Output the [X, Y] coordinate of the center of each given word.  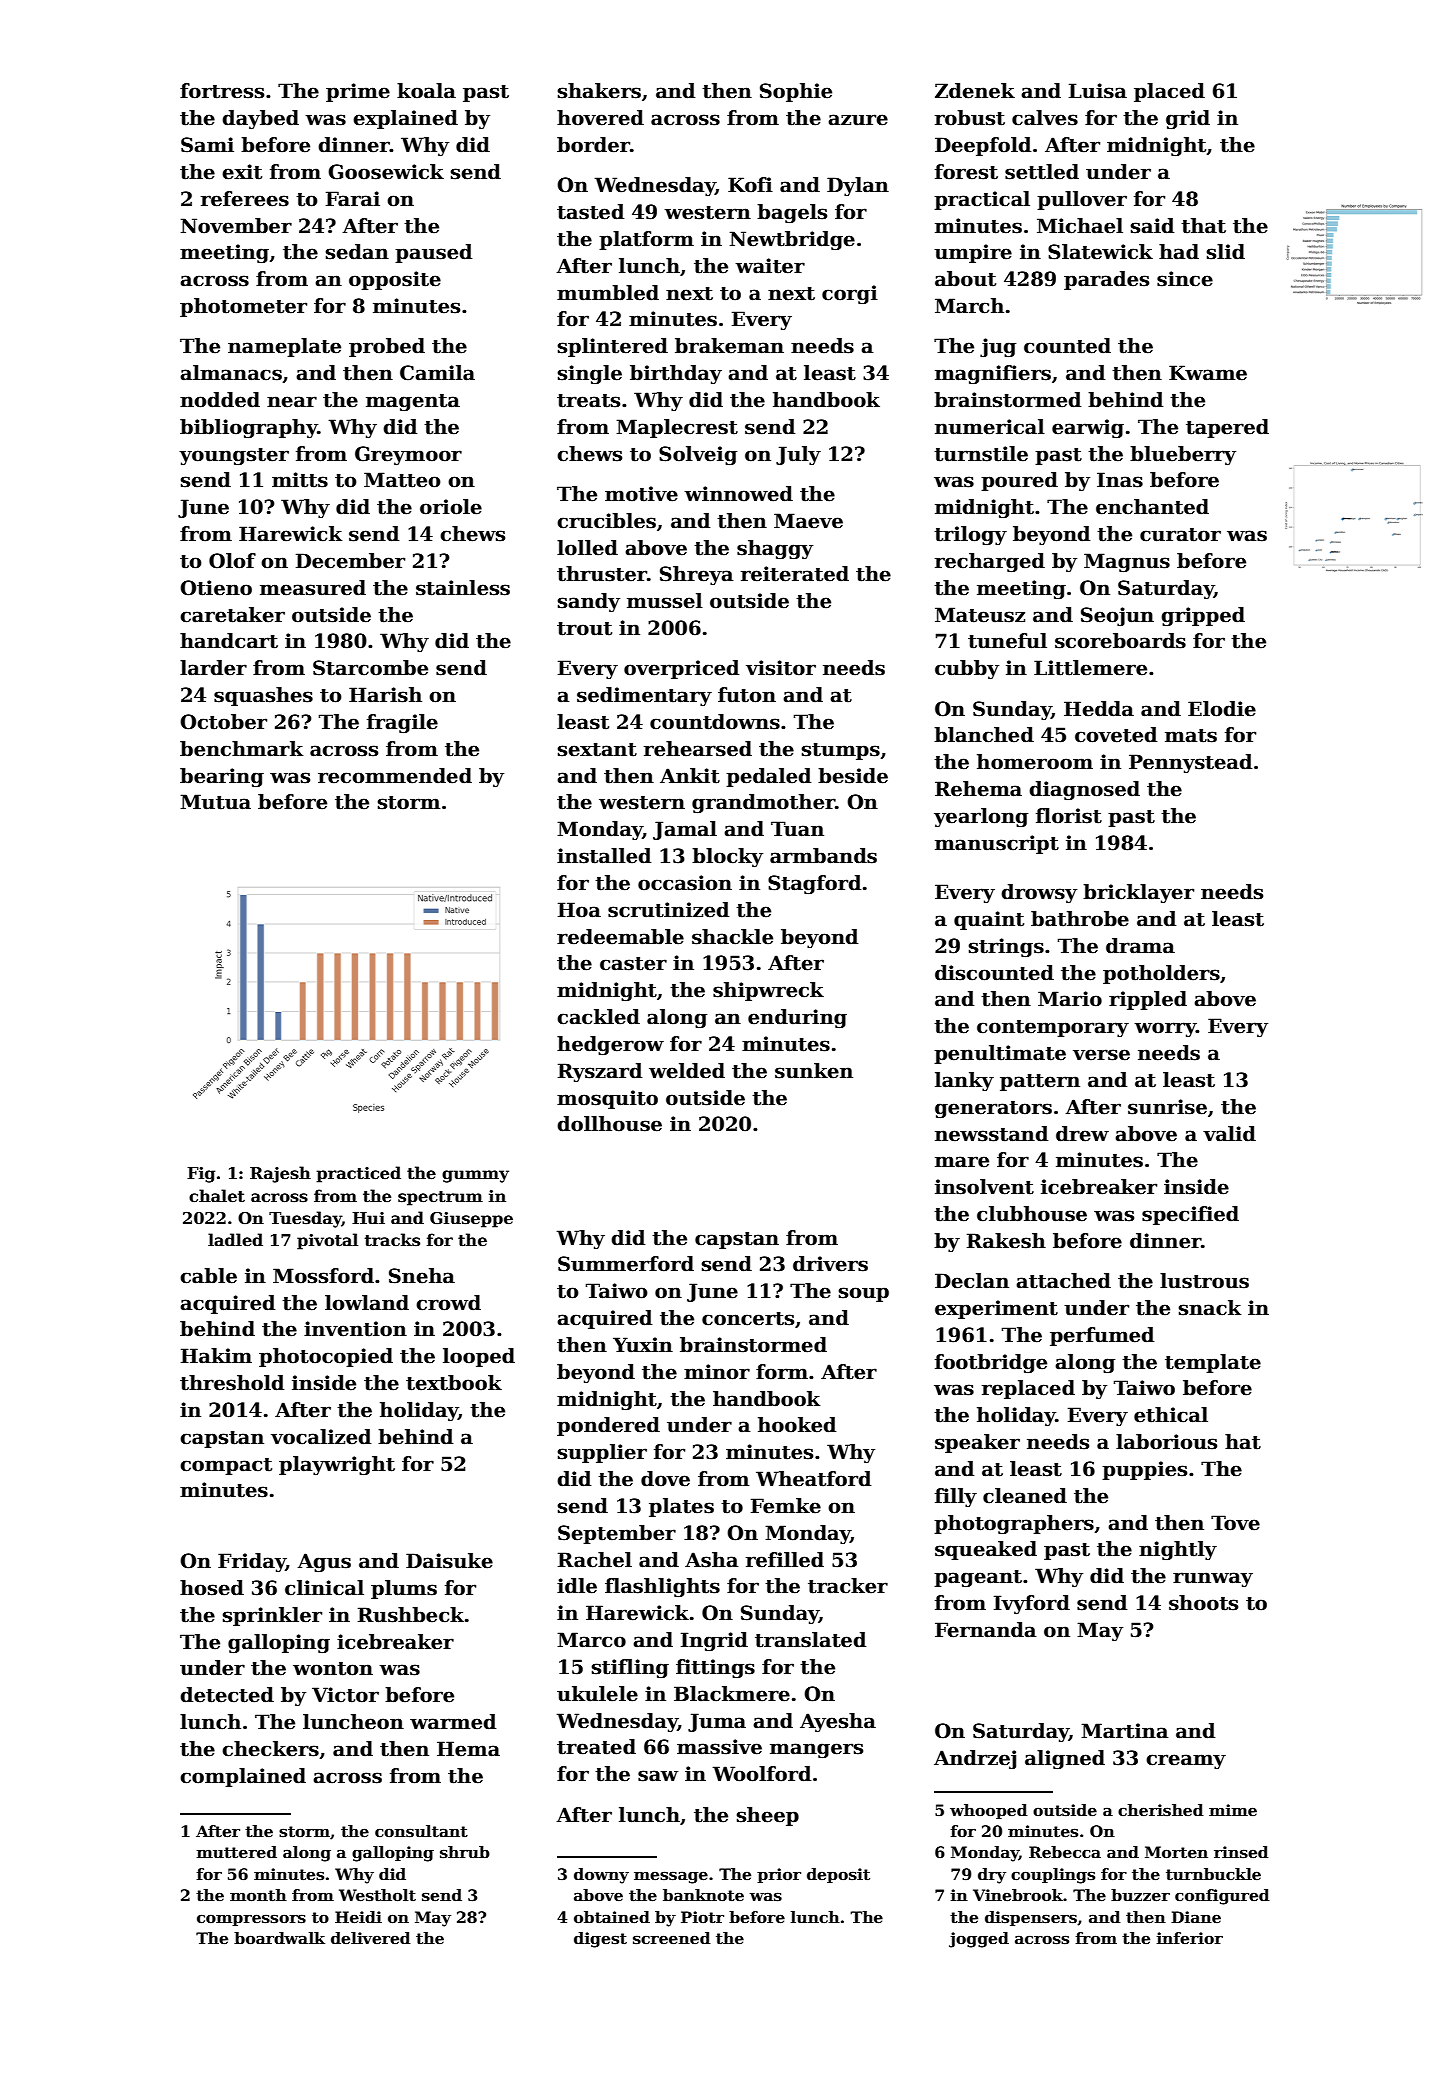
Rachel [595, 1560]
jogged [979, 1940]
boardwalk [279, 1938]
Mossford [323, 1276]
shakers [599, 91]
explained [405, 119]
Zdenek [975, 91]
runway [1213, 1579]
